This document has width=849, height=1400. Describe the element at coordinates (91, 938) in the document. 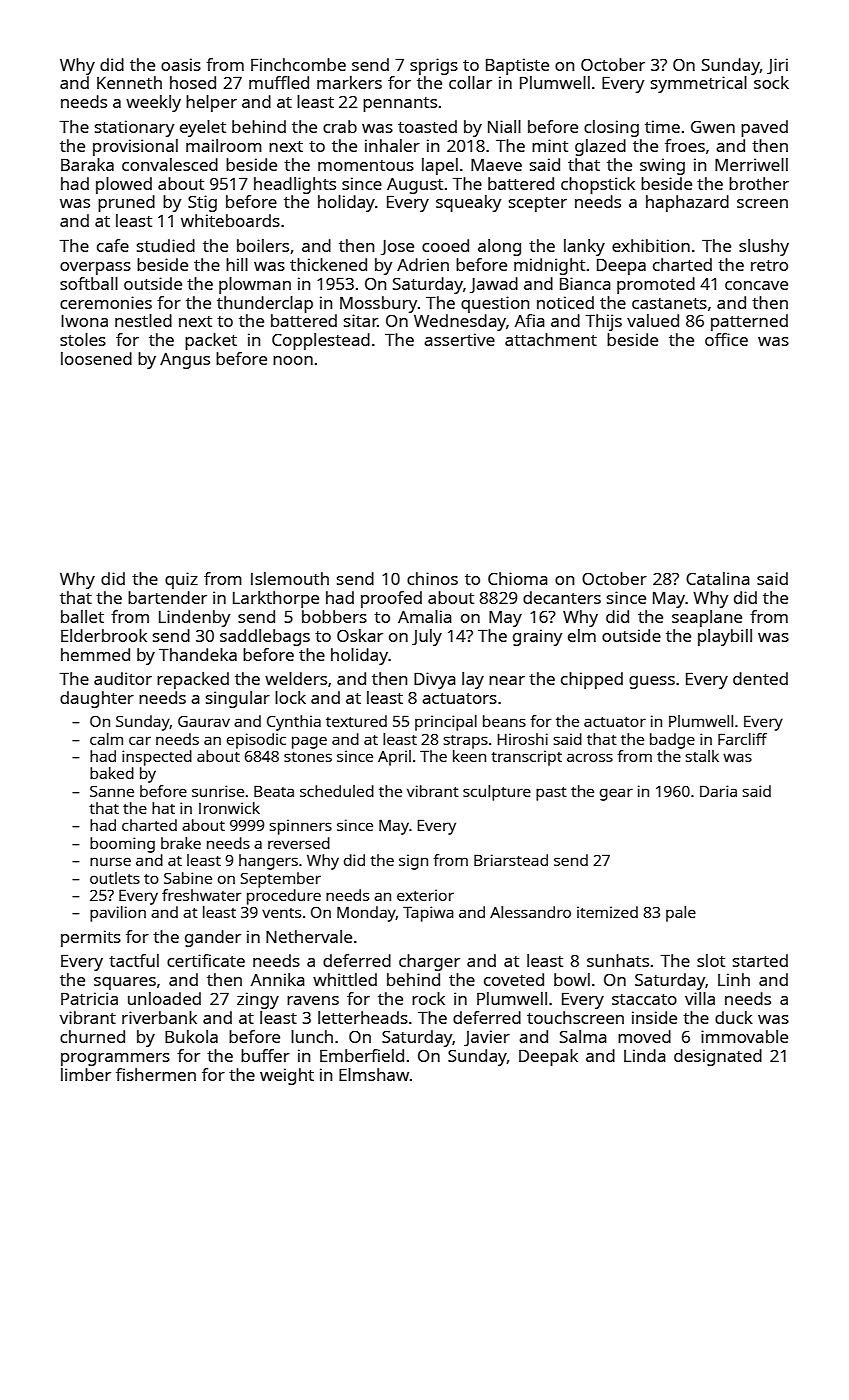

I see `permits` at that location.
